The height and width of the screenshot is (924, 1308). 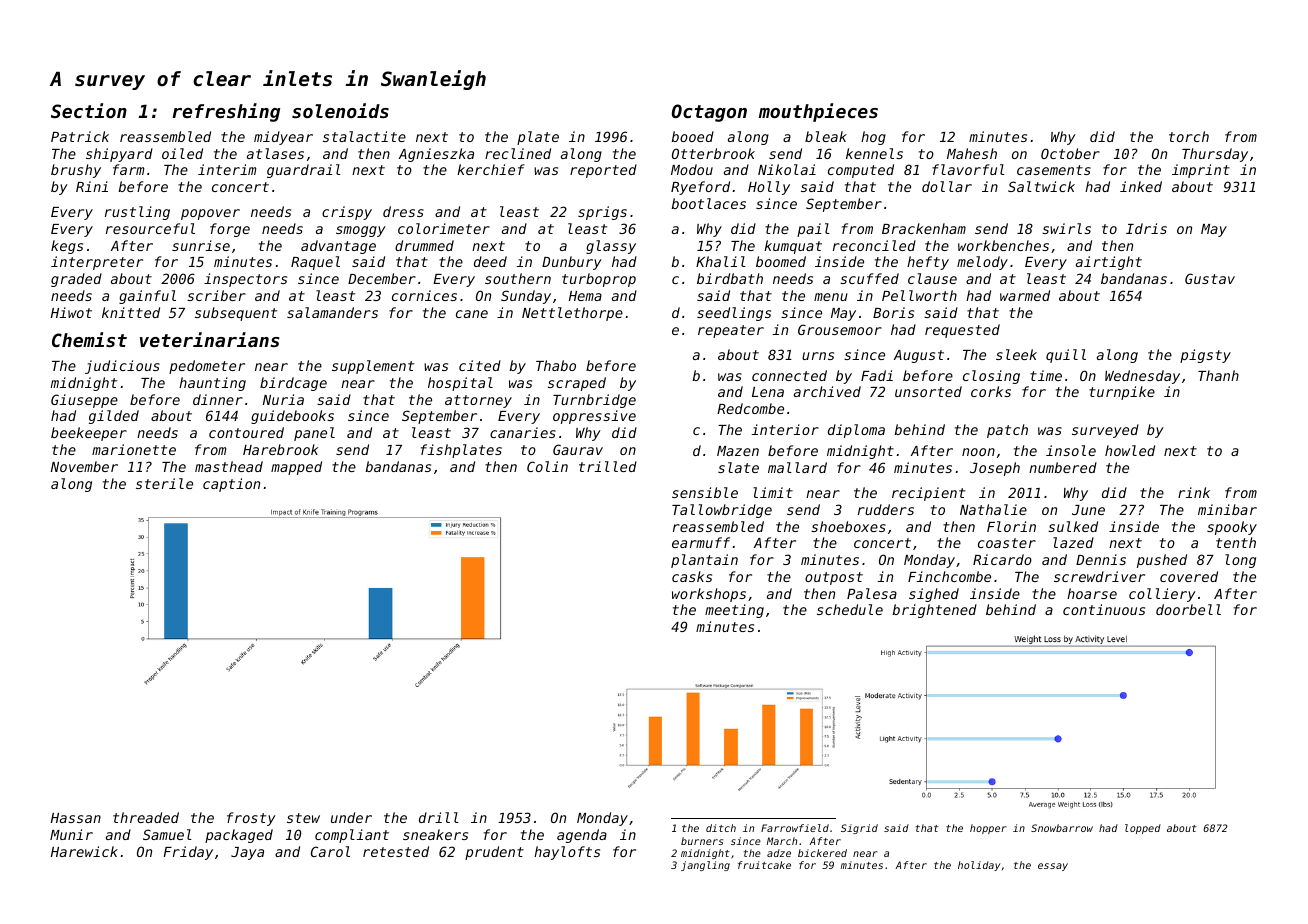 I want to click on Thanh, so click(x=1218, y=375).
